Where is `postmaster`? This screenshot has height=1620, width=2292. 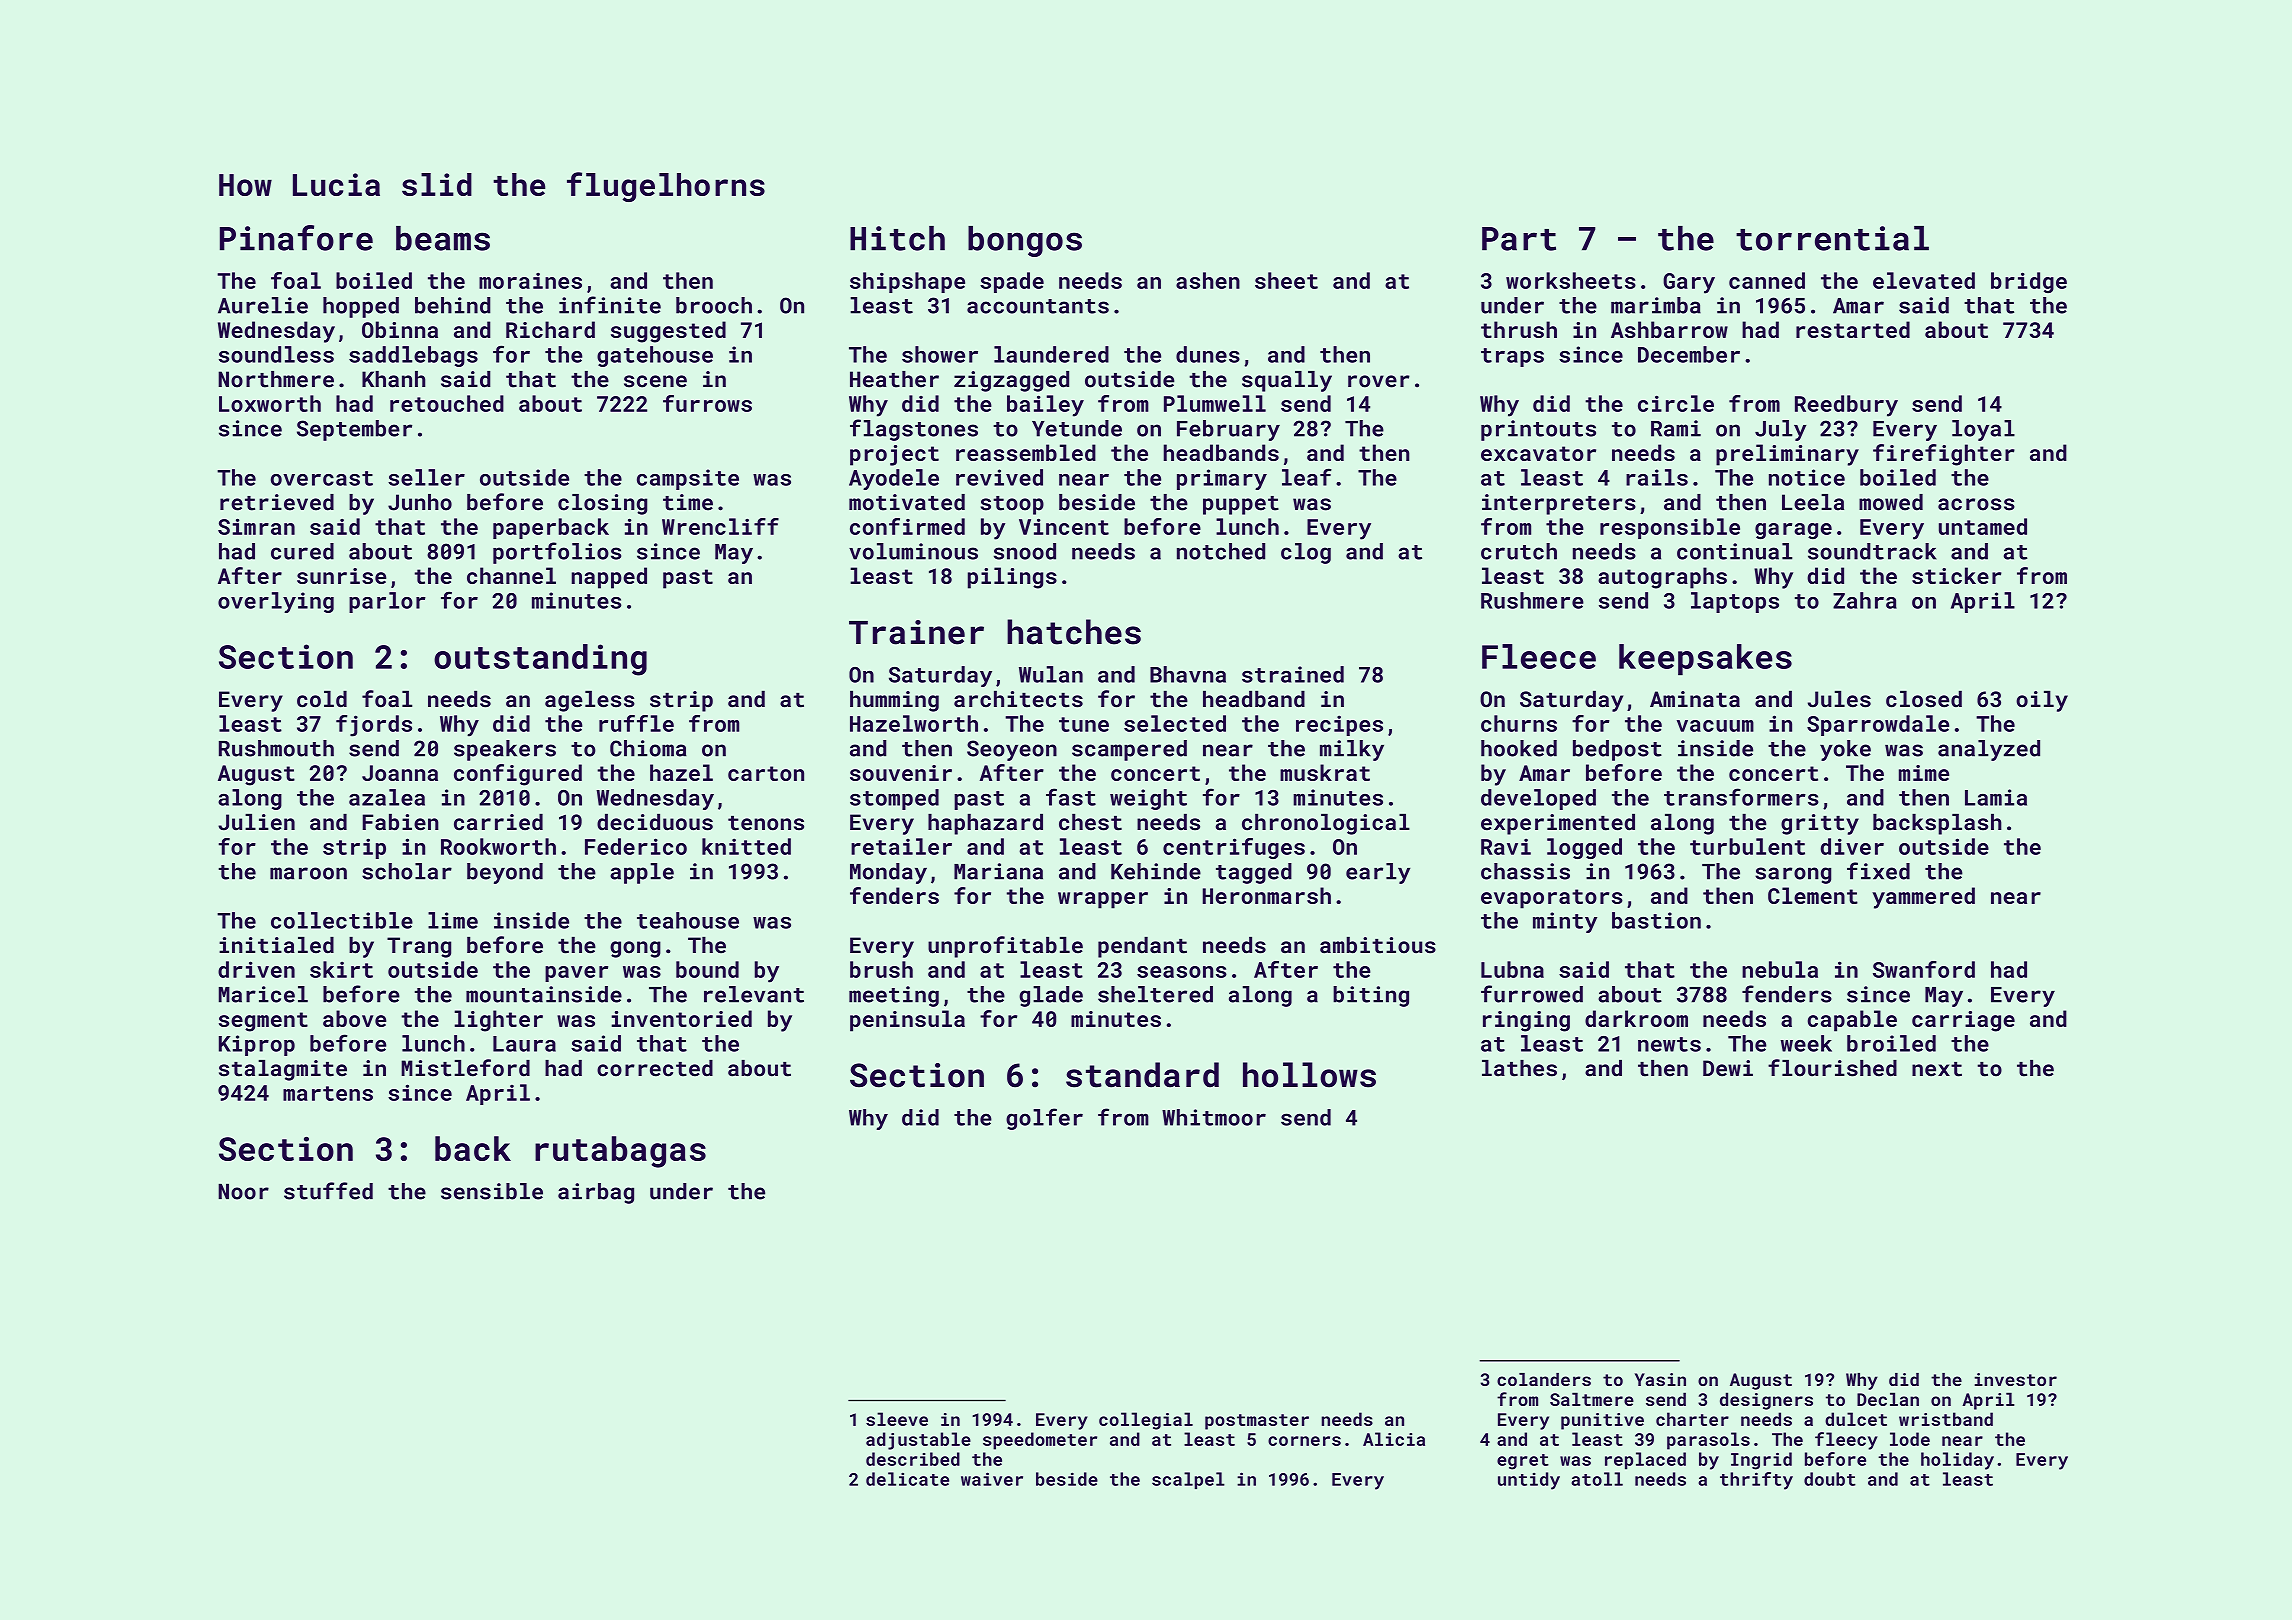
postmaster is located at coordinates (1257, 1422).
